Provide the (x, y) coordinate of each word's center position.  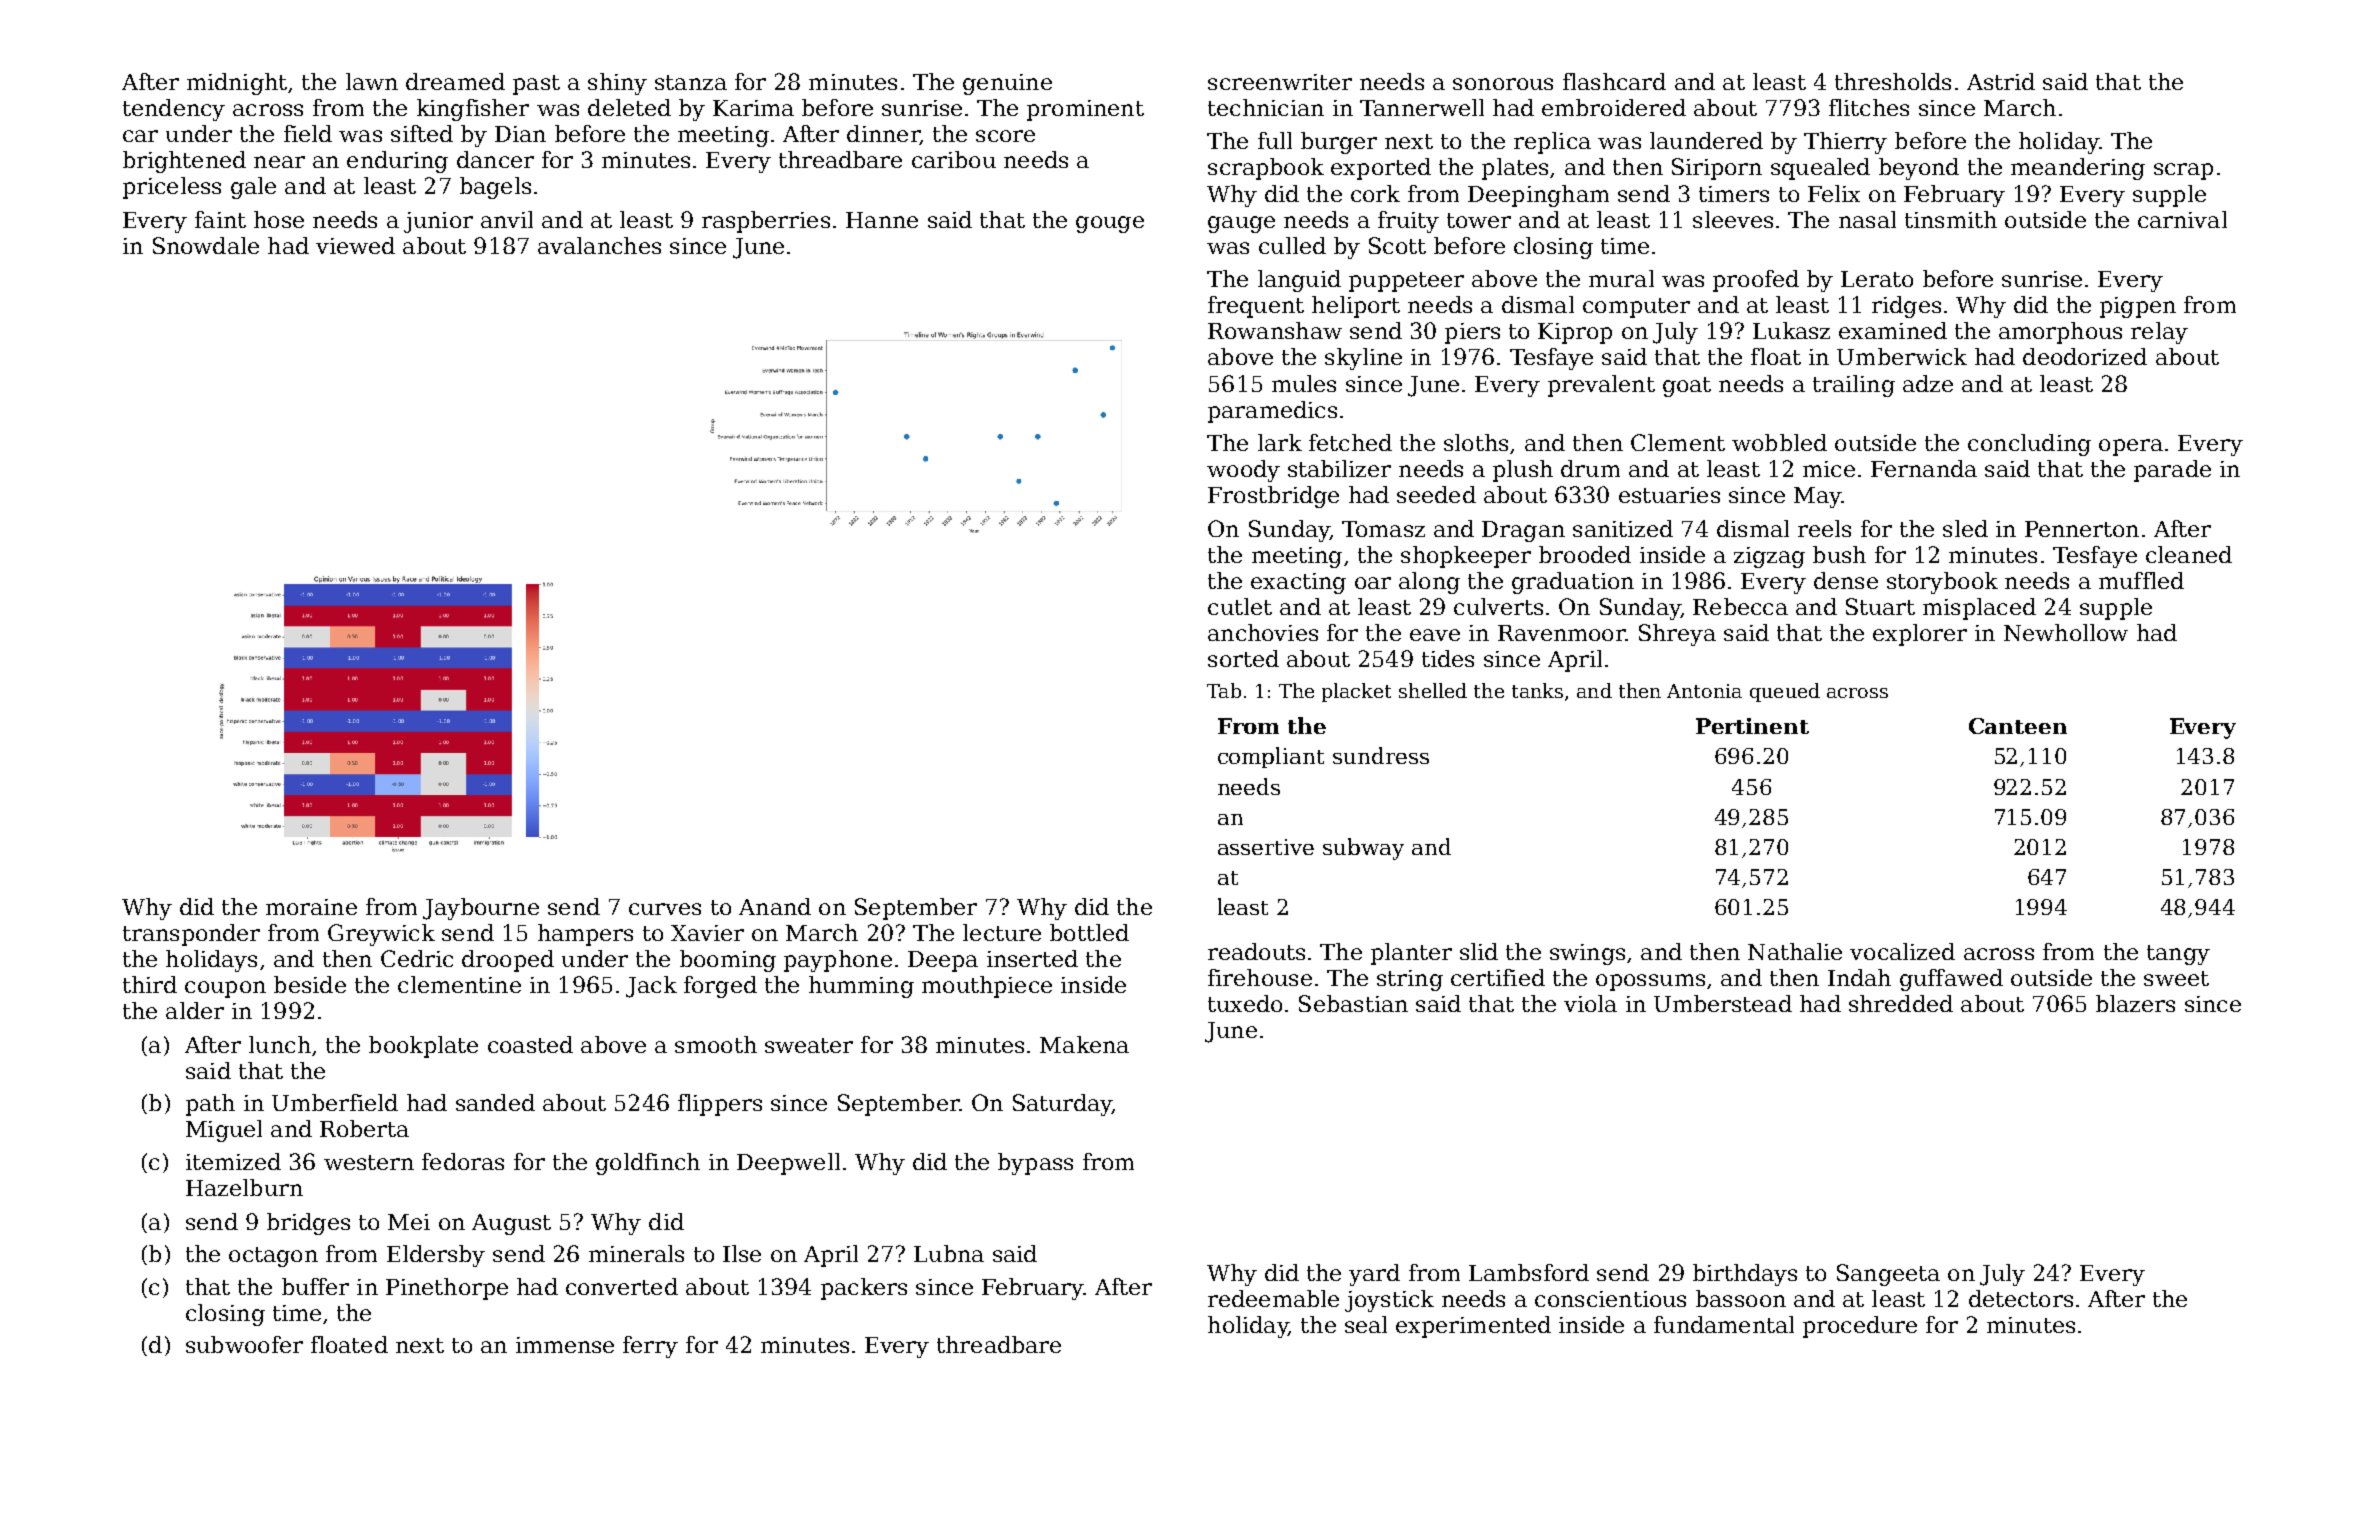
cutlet (1240, 606)
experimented (1473, 1327)
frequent (1256, 307)
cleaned (2189, 554)
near (279, 162)
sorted (1243, 658)
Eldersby (436, 1256)
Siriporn (1717, 169)
